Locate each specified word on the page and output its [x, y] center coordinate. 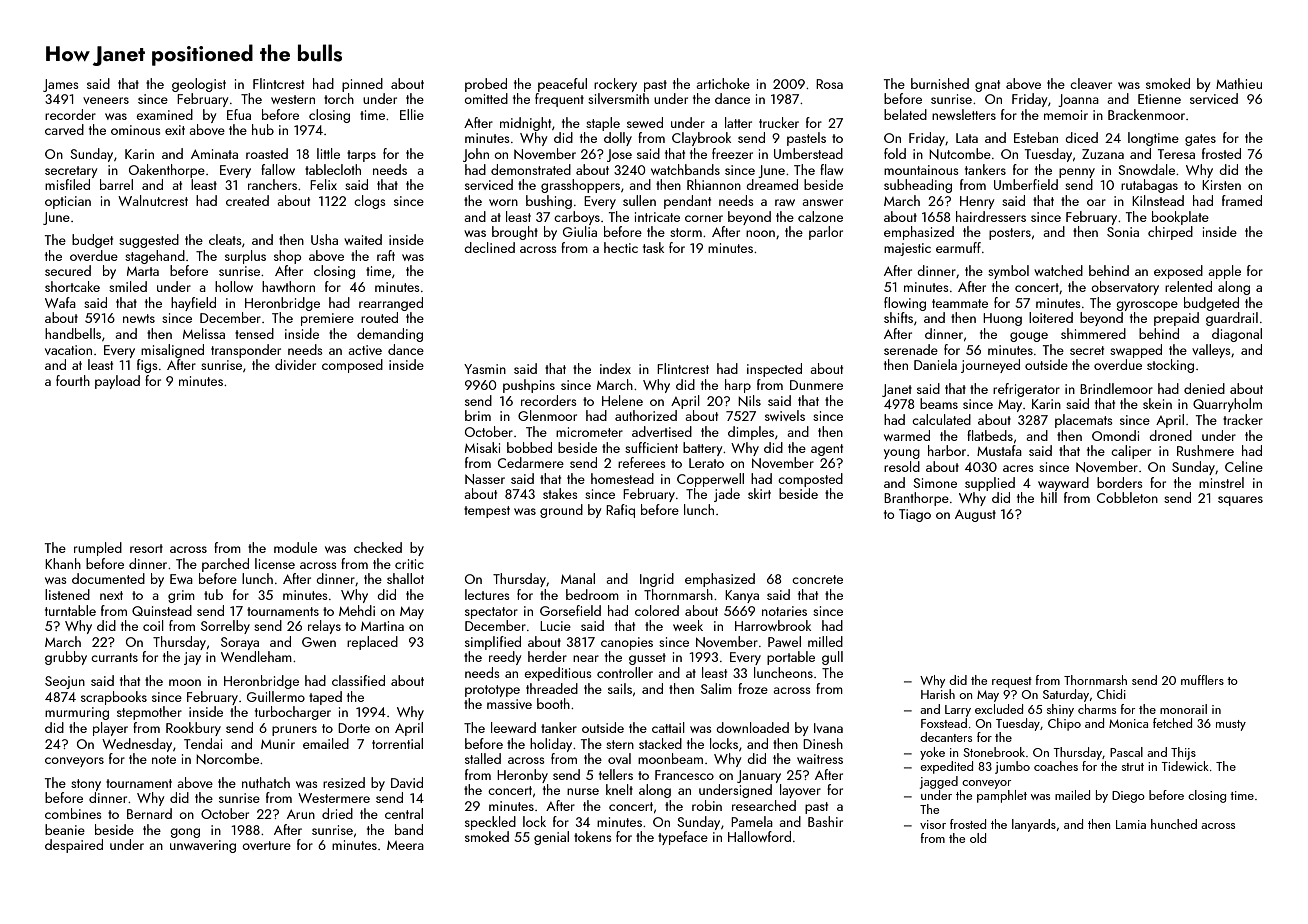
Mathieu [1239, 83]
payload [117, 382]
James [61, 85]
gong [185, 833]
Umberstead [808, 153]
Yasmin [485, 369]
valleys [1211, 351]
